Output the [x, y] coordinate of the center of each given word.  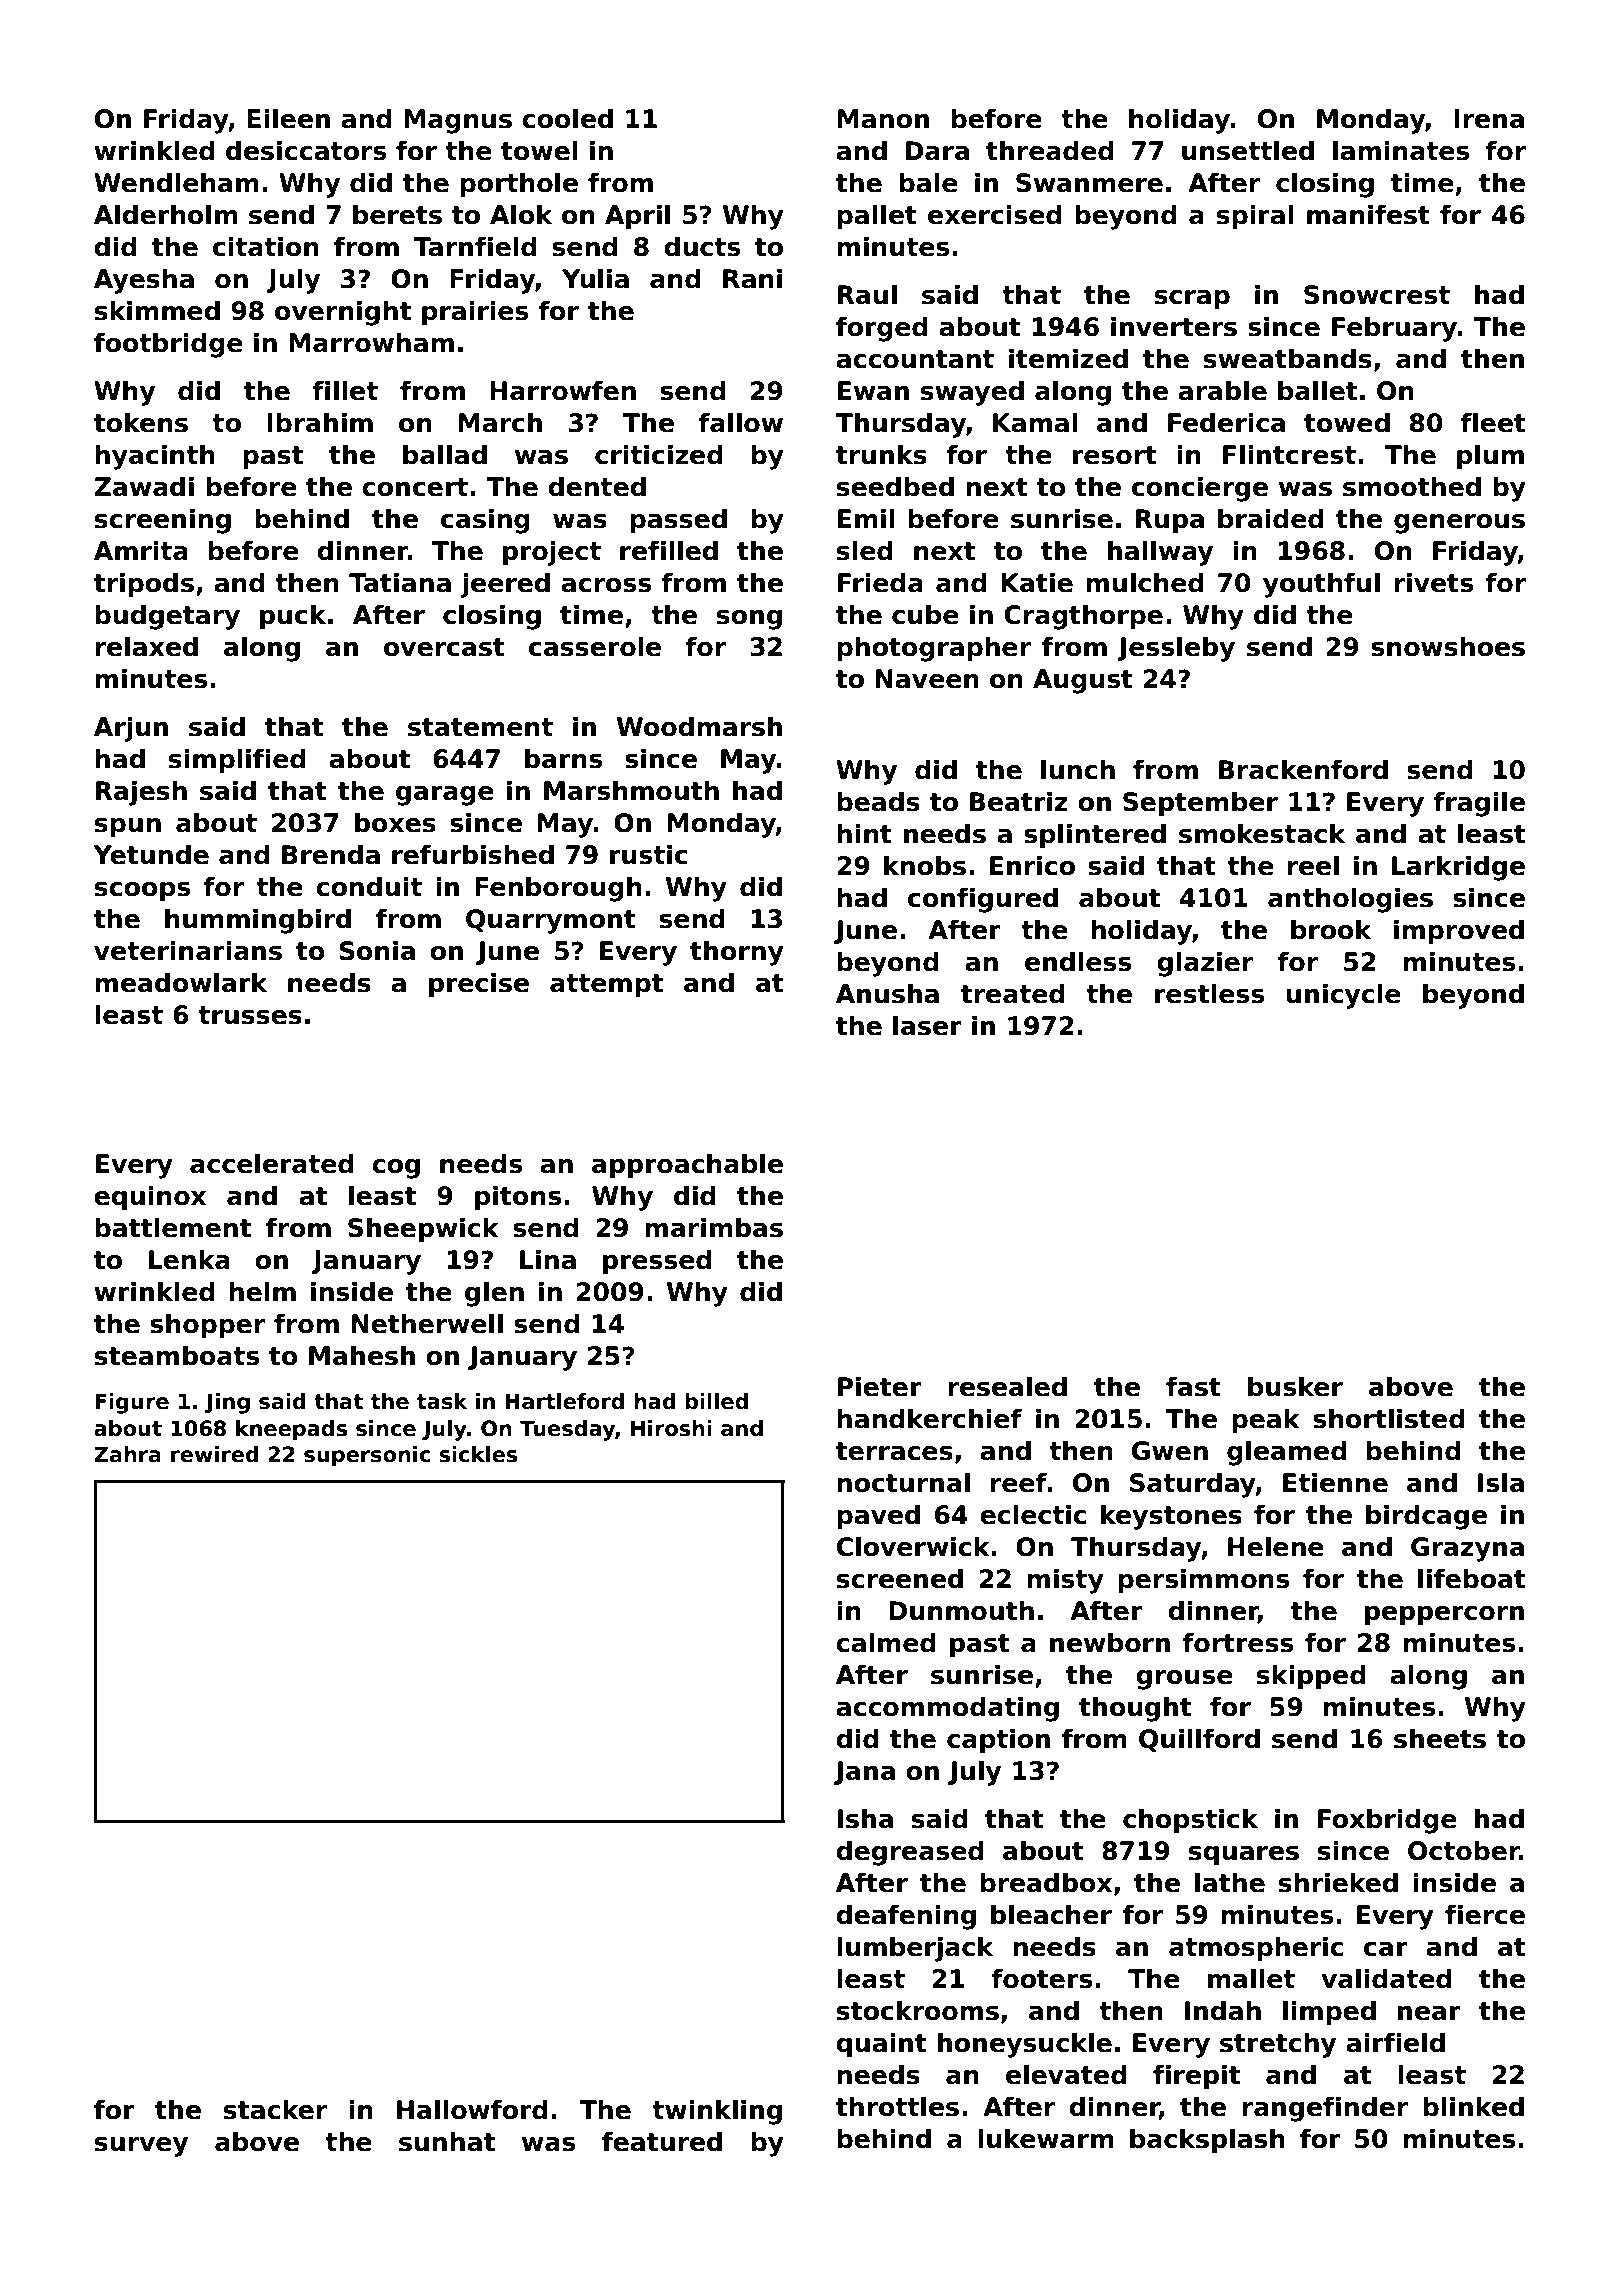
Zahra [127, 1454]
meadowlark [181, 982]
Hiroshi [671, 1428]
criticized [659, 454]
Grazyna [1467, 1549]
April [637, 216]
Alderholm [166, 214]
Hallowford [472, 2109]
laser [927, 1025]
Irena [1489, 119]
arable [1222, 390]
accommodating [947, 1709]
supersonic [367, 1456]
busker [1295, 1386]
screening [163, 521]
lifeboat [1472, 1578]
